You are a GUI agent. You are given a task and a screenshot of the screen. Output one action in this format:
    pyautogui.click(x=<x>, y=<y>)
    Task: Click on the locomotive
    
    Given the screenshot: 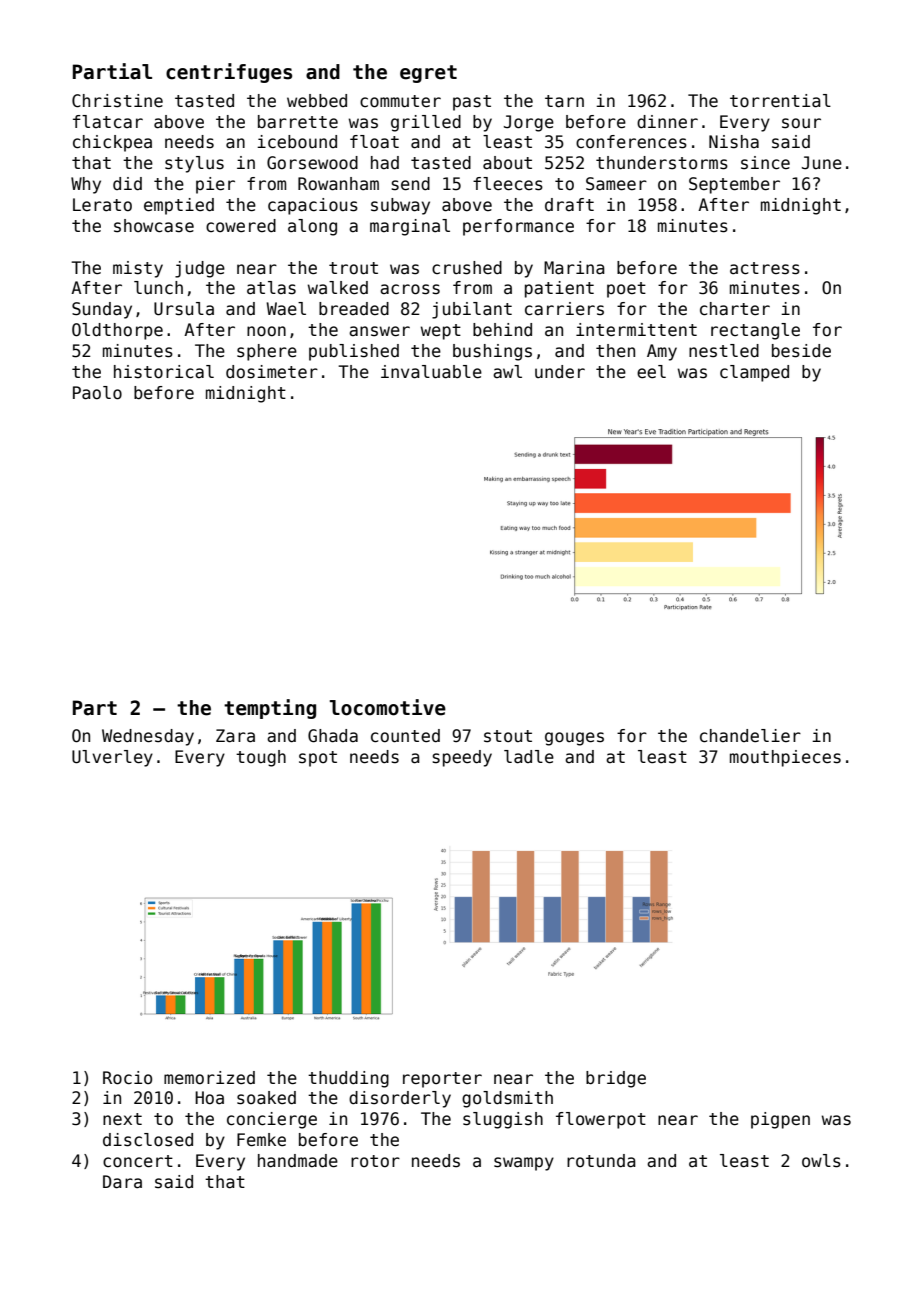 What is the action you would take?
    pyautogui.click(x=388, y=707)
